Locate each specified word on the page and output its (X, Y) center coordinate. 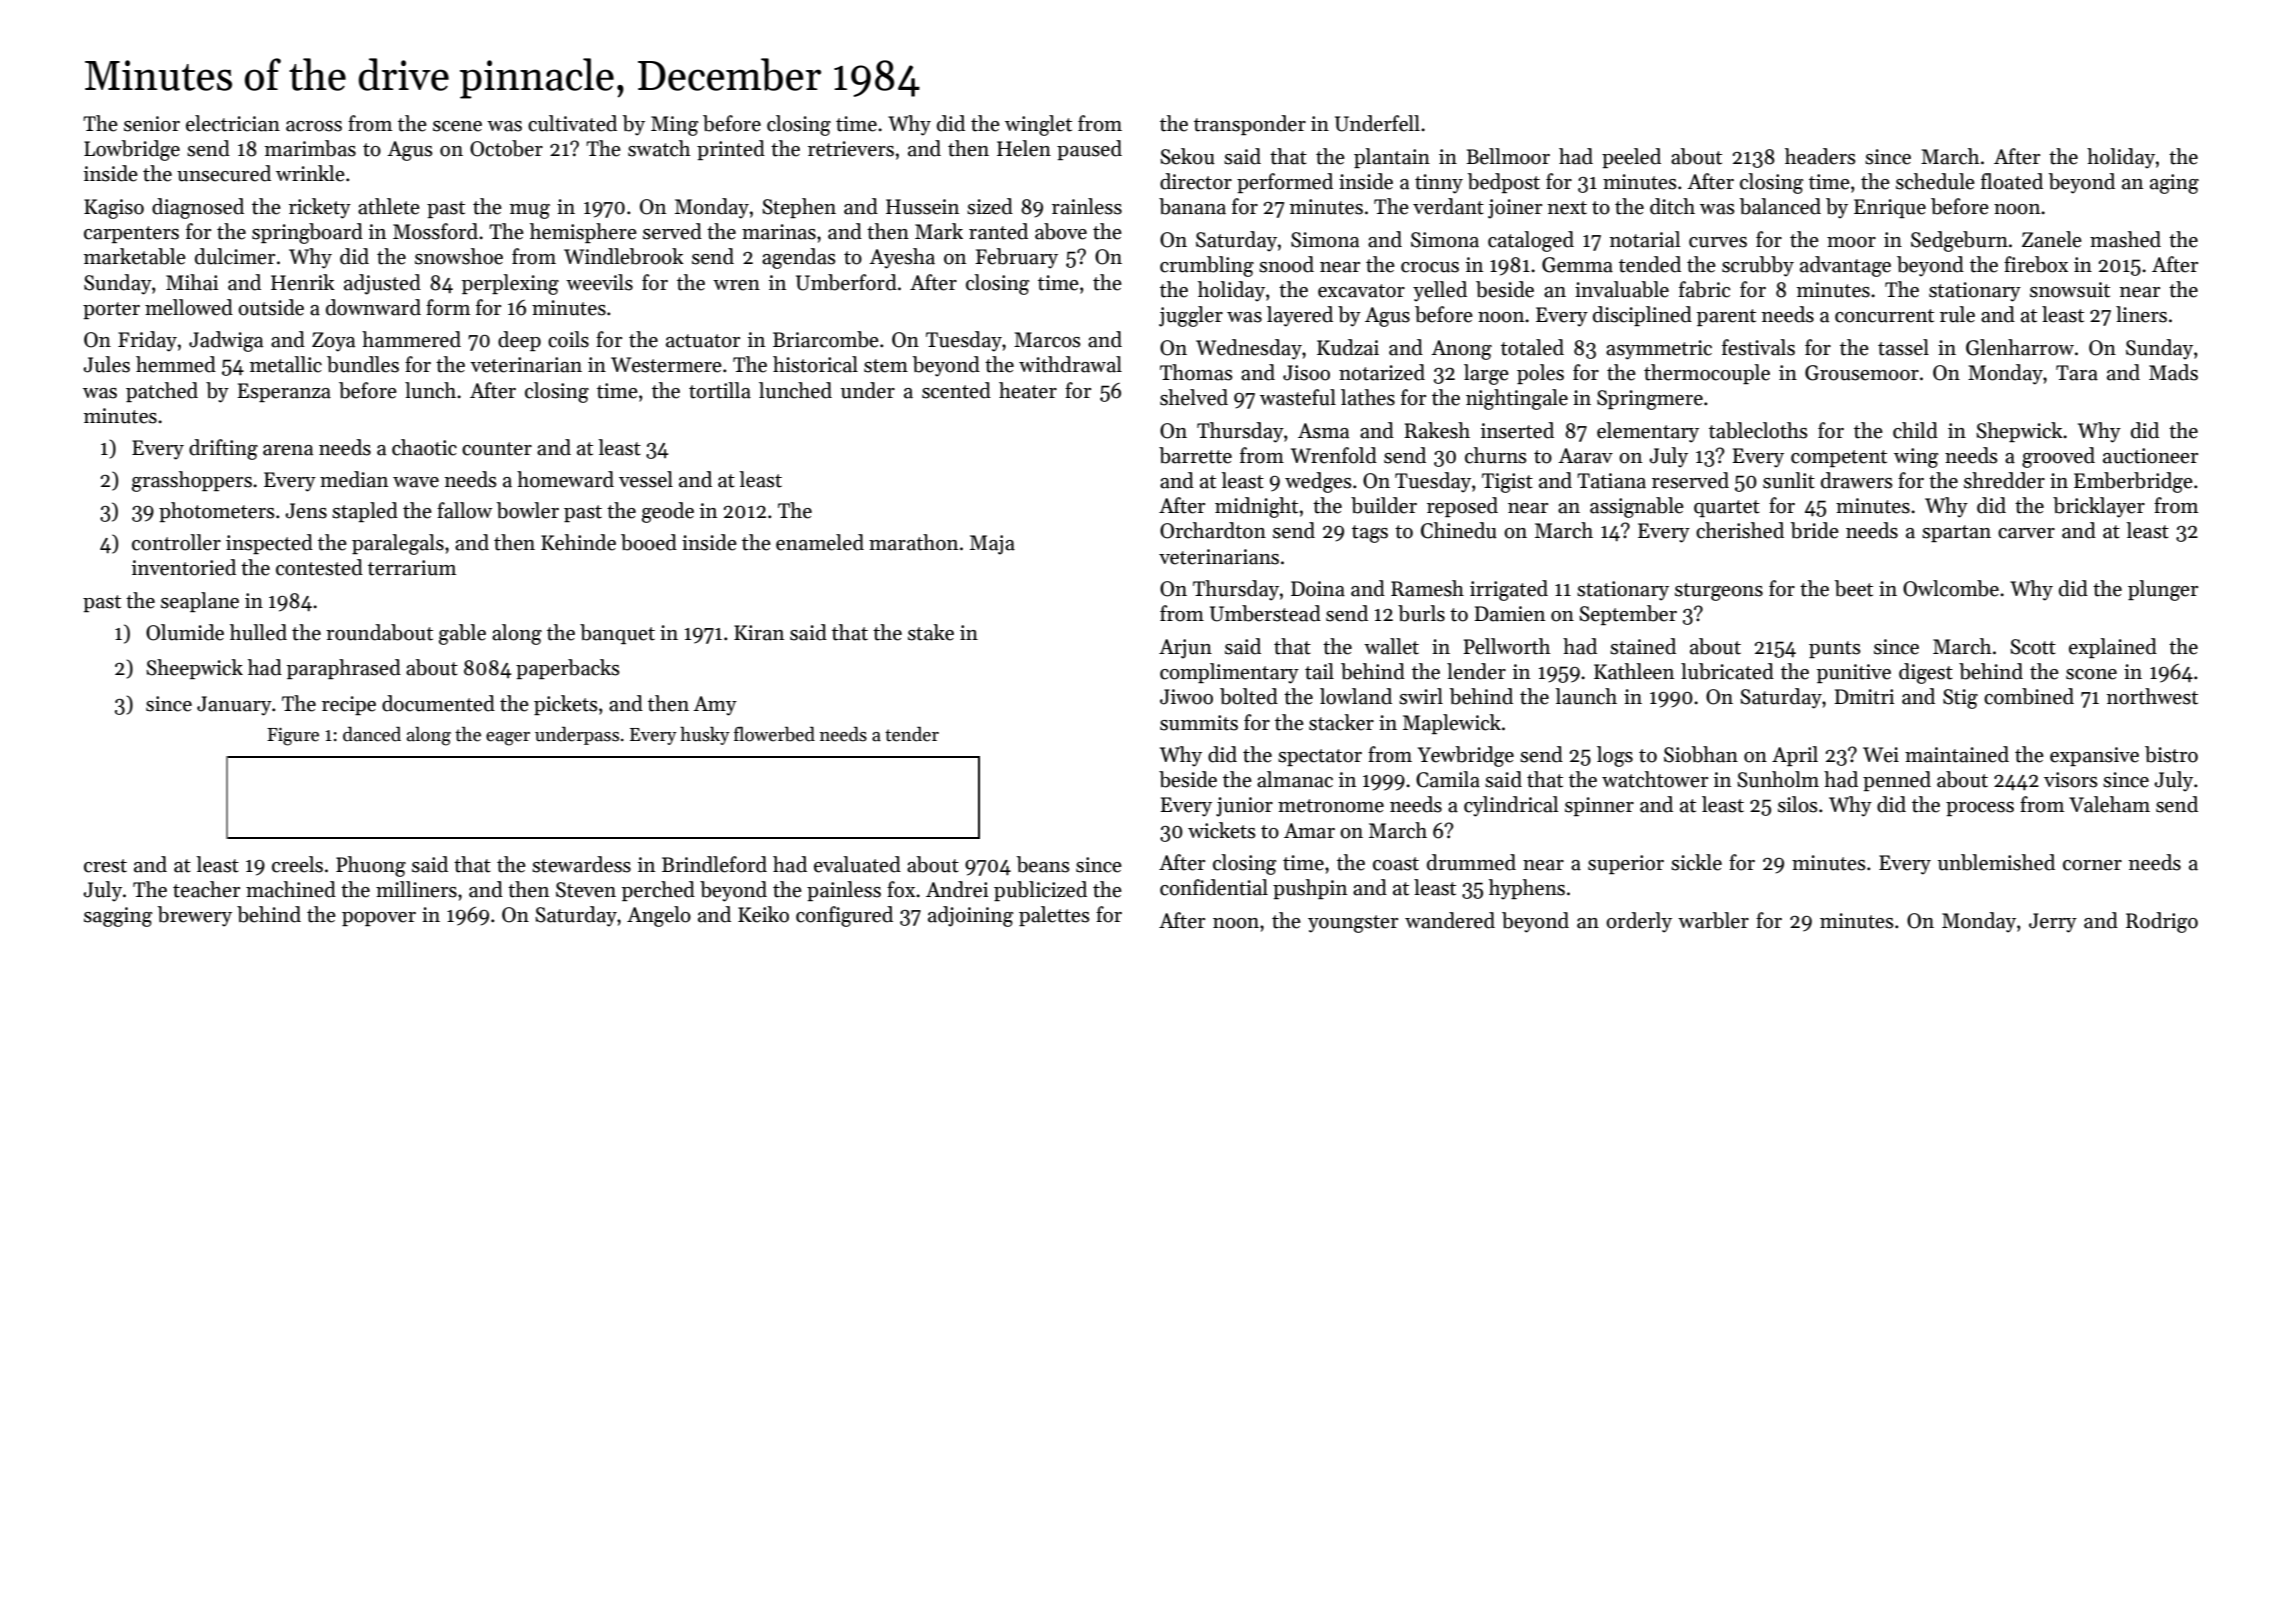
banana (1192, 206)
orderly (1639, 922)
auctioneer (2150, 456)
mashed (2125, 239)
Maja (992, 545)
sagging (118, 917)
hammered (411, 339)
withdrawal (1070, 364)
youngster (1353, 924)
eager (508, 739)
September (1628, 615)
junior (1244, 807)
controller (176, 542)
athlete (389, 206)
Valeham (2109, 804)
